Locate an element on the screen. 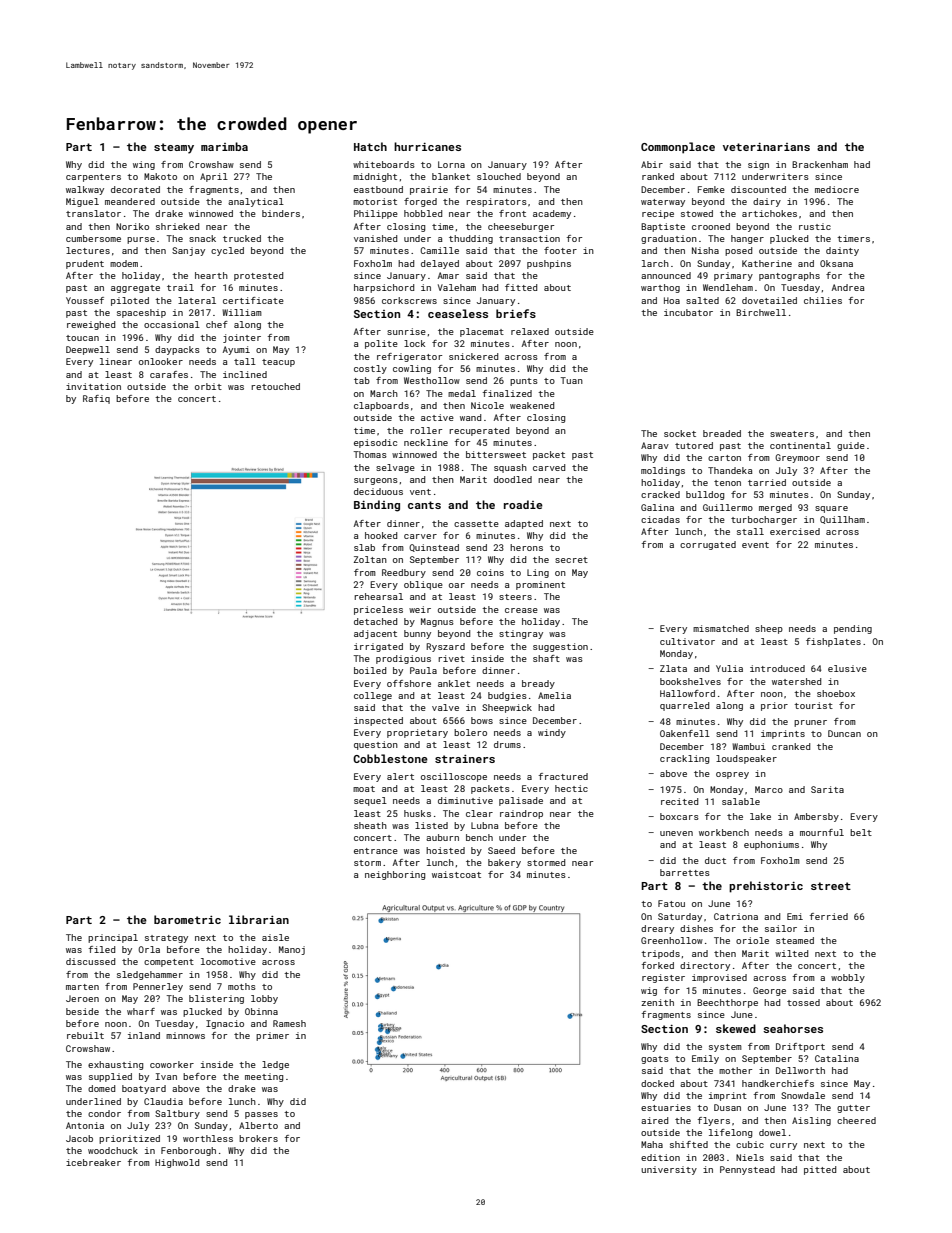  Birchwell is located at coordinates (761, 312).
